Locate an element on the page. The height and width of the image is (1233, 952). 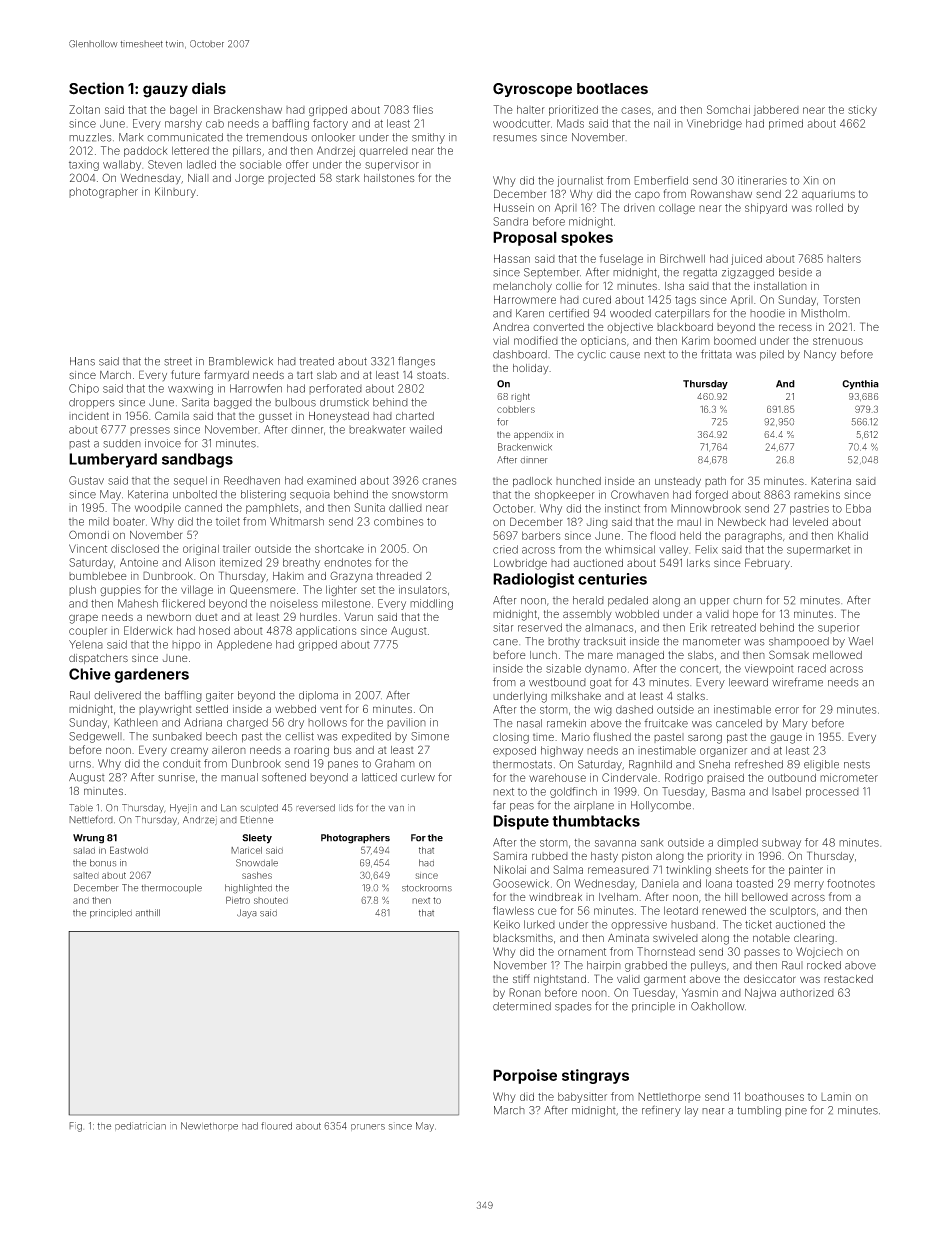
spades is located at coordinates (573, 1007).
